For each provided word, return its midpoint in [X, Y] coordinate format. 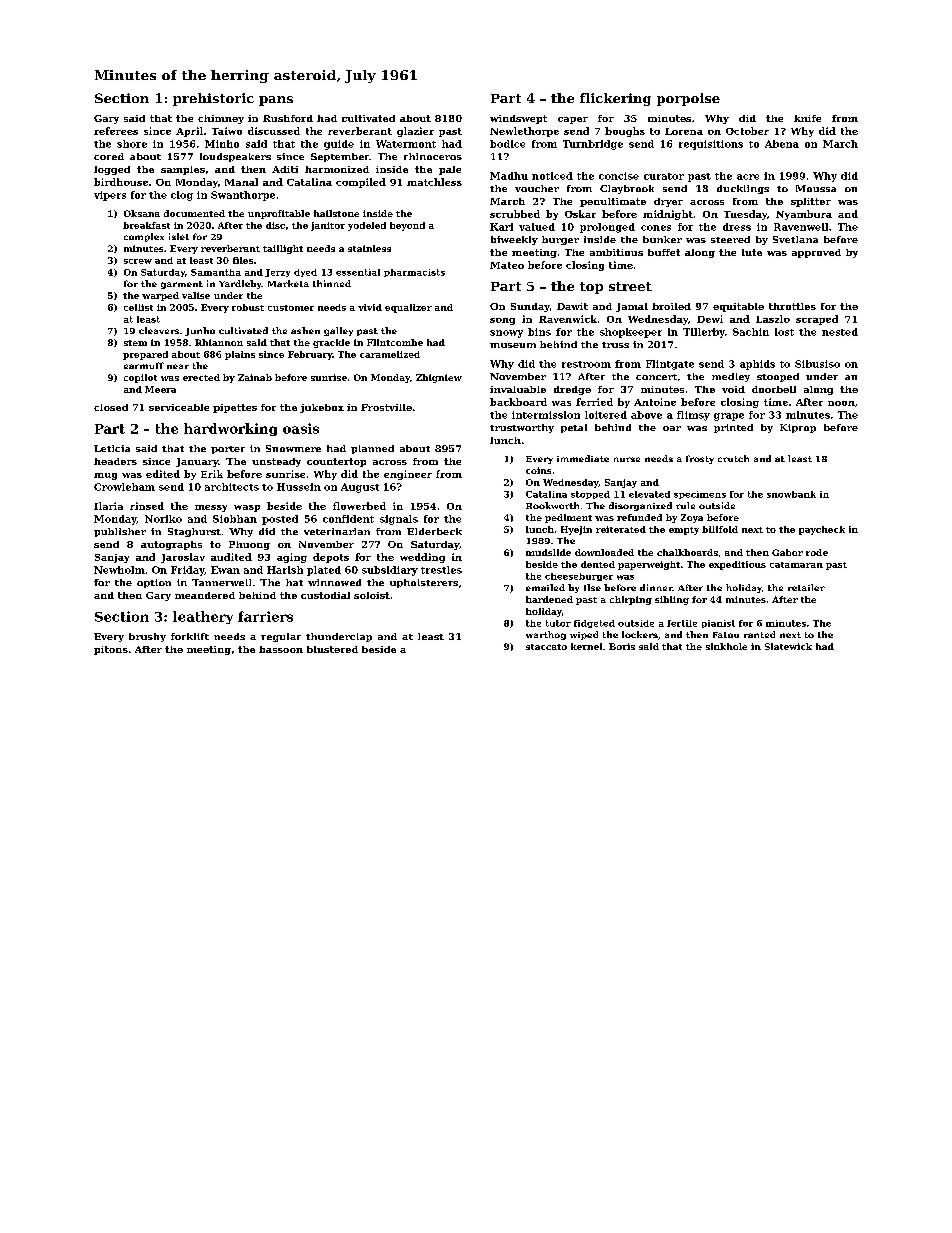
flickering [615, 99]
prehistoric [213, 99]
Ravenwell [801, 227]
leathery [203, 617]
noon [841, 403]
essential [358, 272]
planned [372, 449]
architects [232, 487]
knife [807, 118]
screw [138, 261]
